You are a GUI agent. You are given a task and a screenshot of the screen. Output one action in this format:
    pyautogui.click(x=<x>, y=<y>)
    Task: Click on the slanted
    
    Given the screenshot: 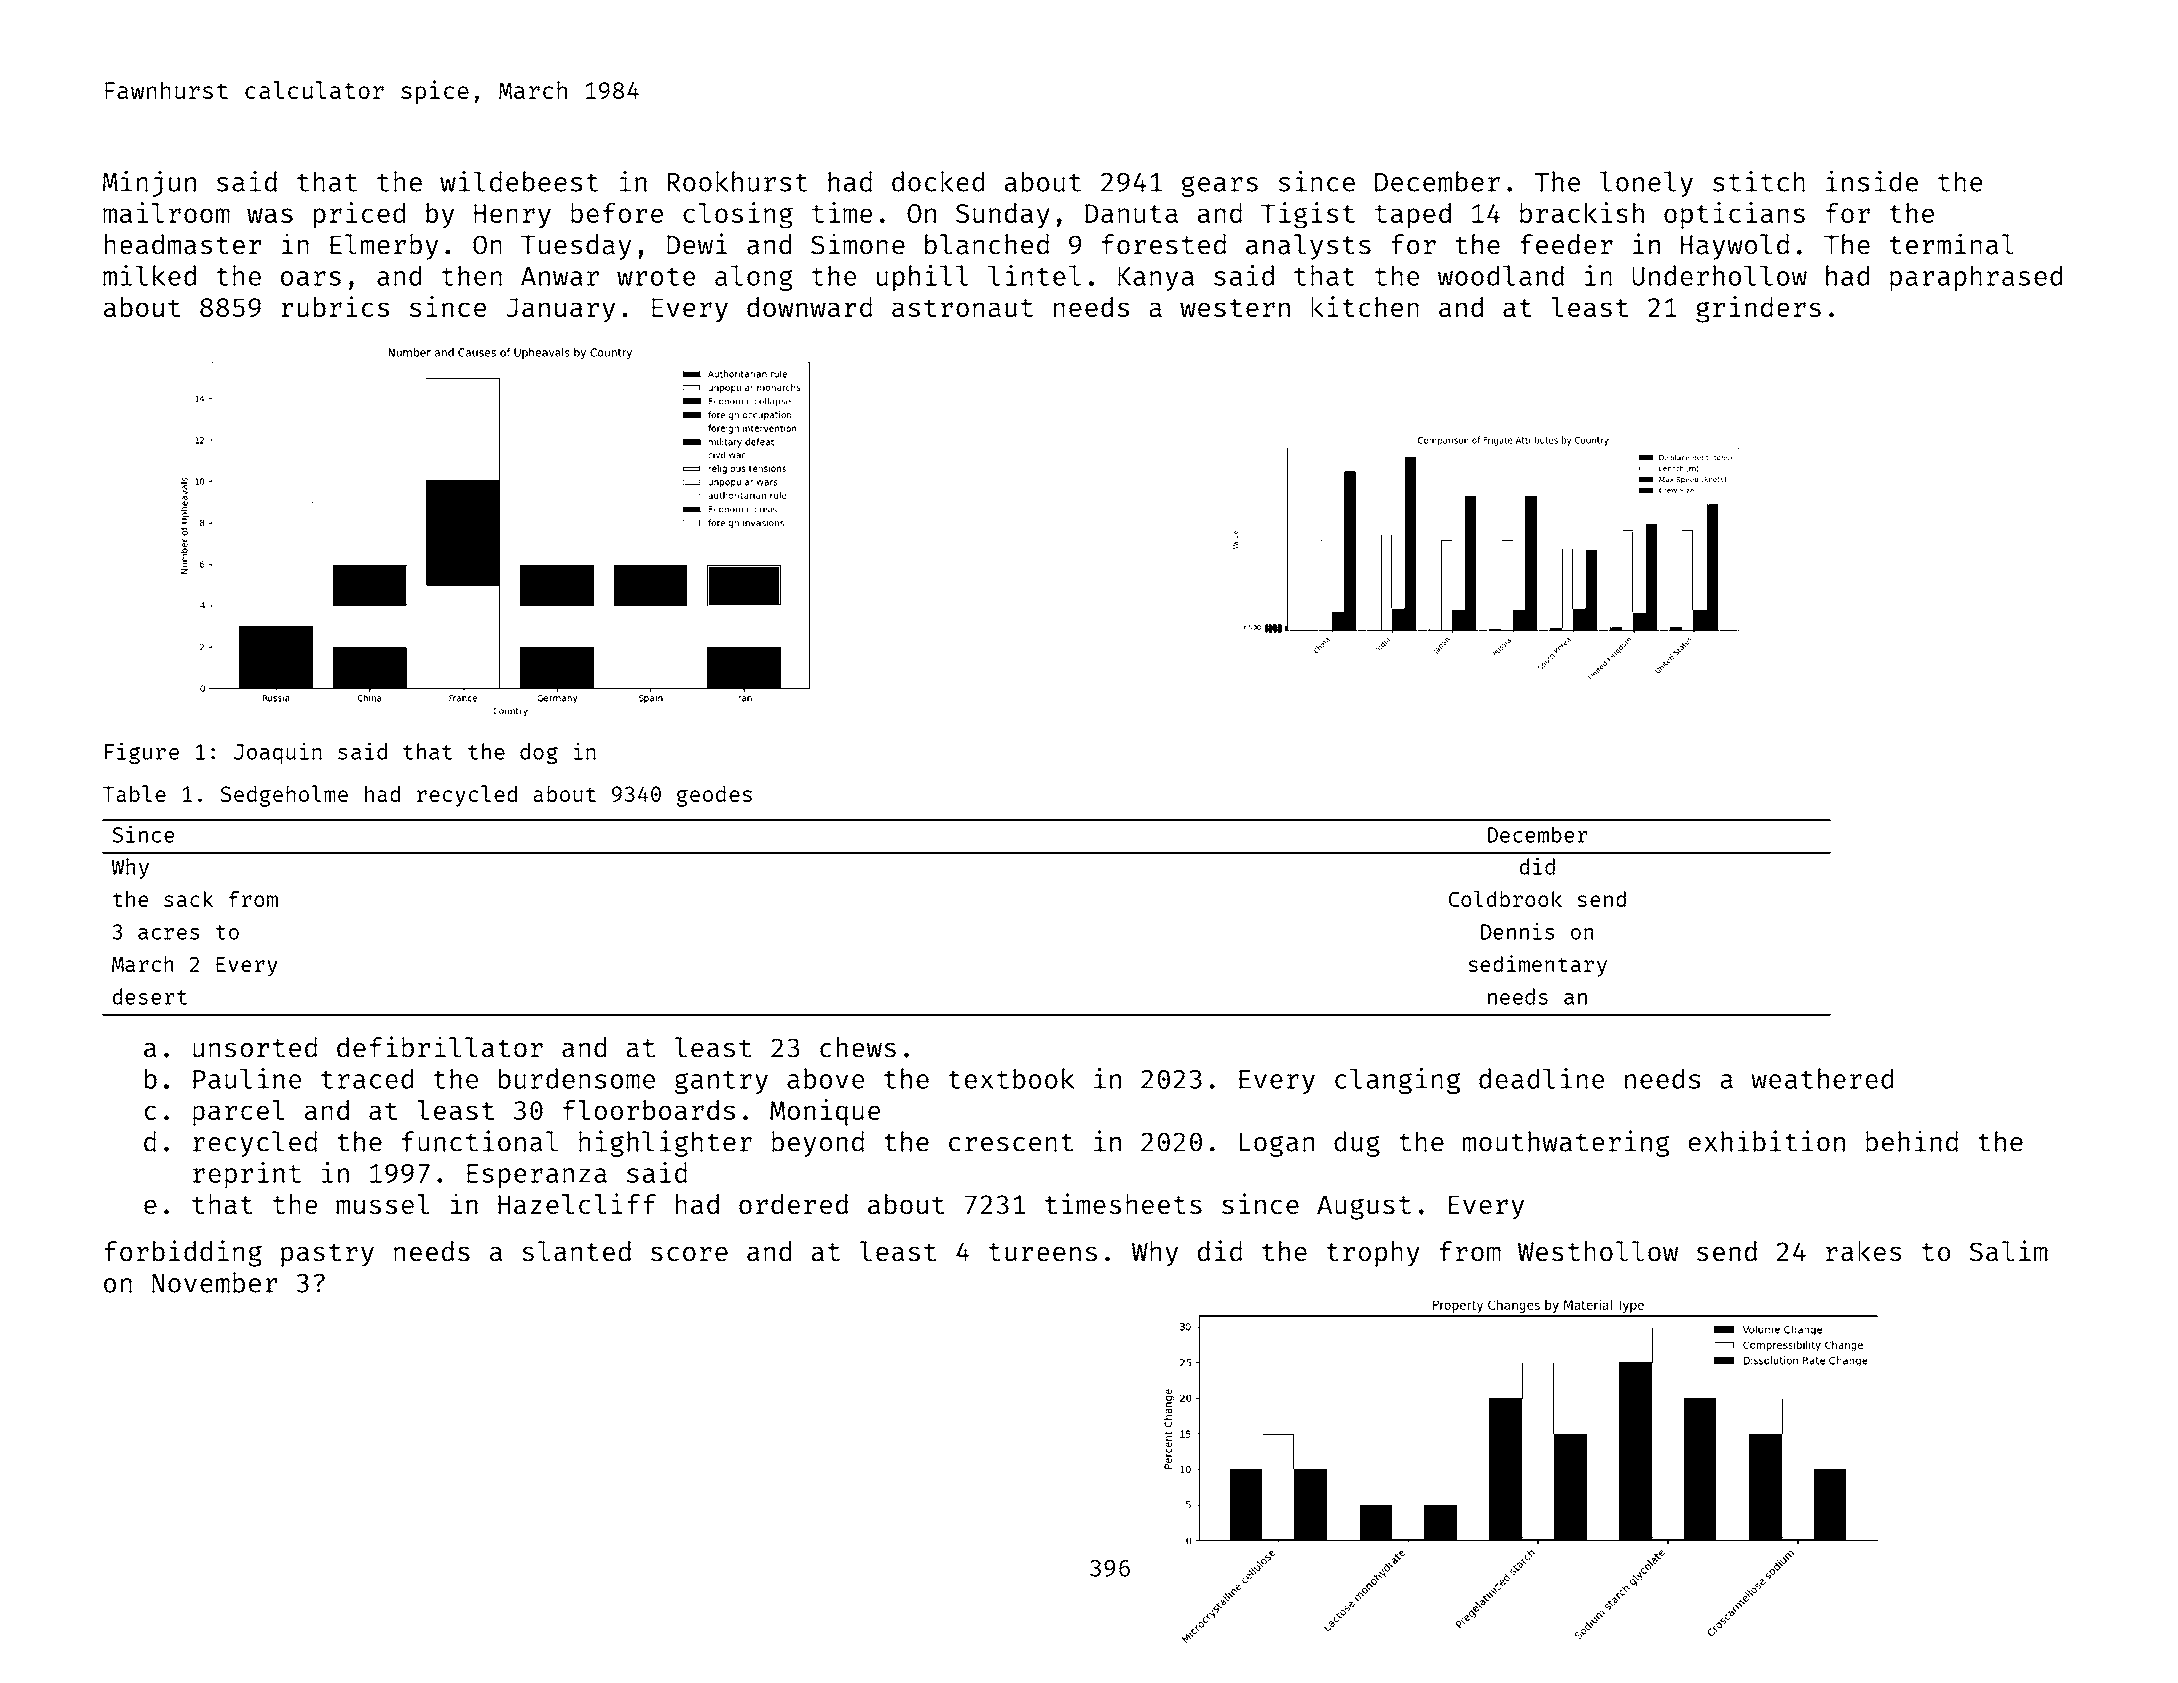 What is the action you would take?
    pyautogui.click(x=576, y=1251)
